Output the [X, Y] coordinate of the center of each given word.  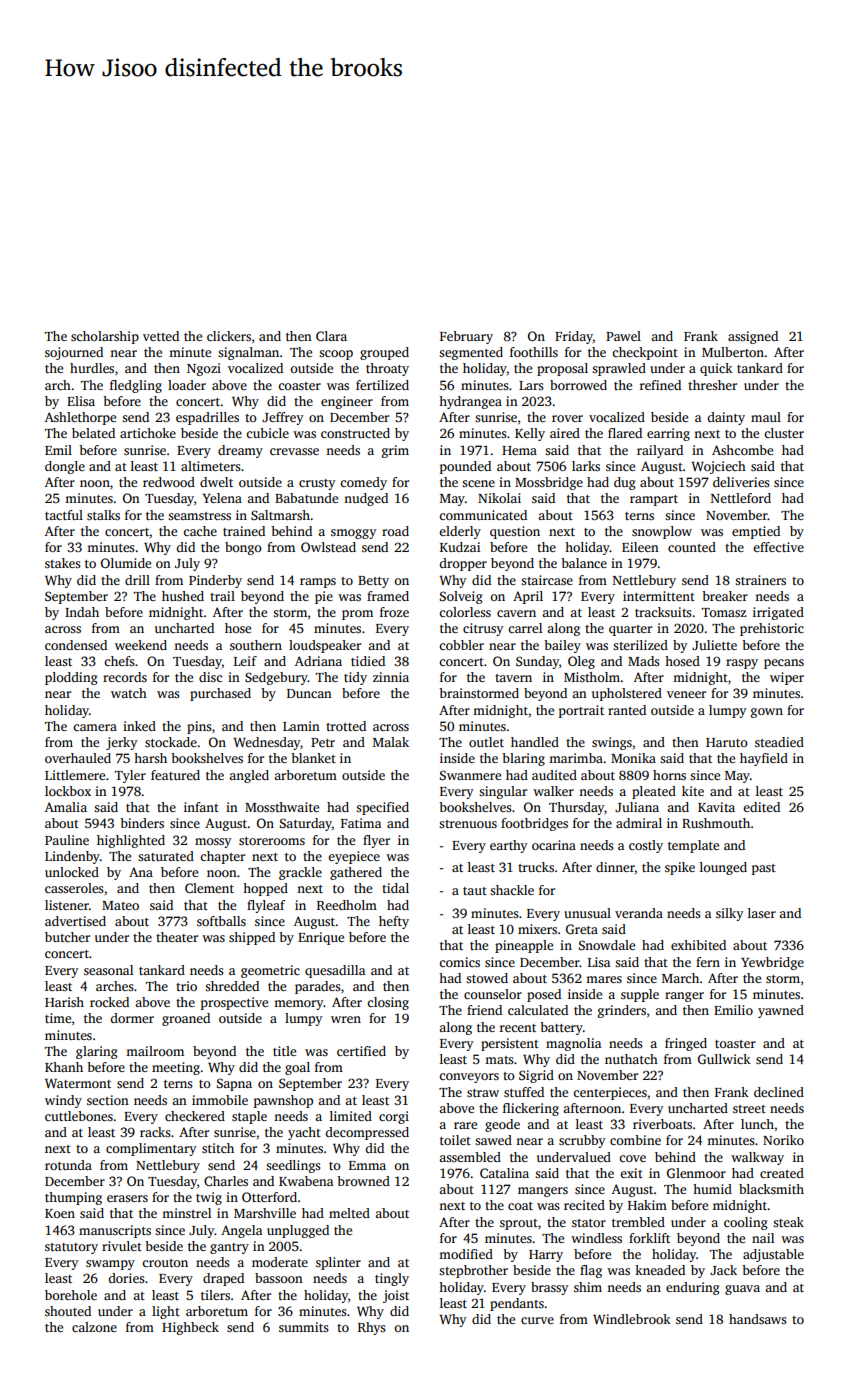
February [466, 337]
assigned [753, 337]
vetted [161, 336]
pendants [517, 1304]
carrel [525, 628]
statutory [71, 1248]
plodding [71, 678]
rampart [654, 500]
